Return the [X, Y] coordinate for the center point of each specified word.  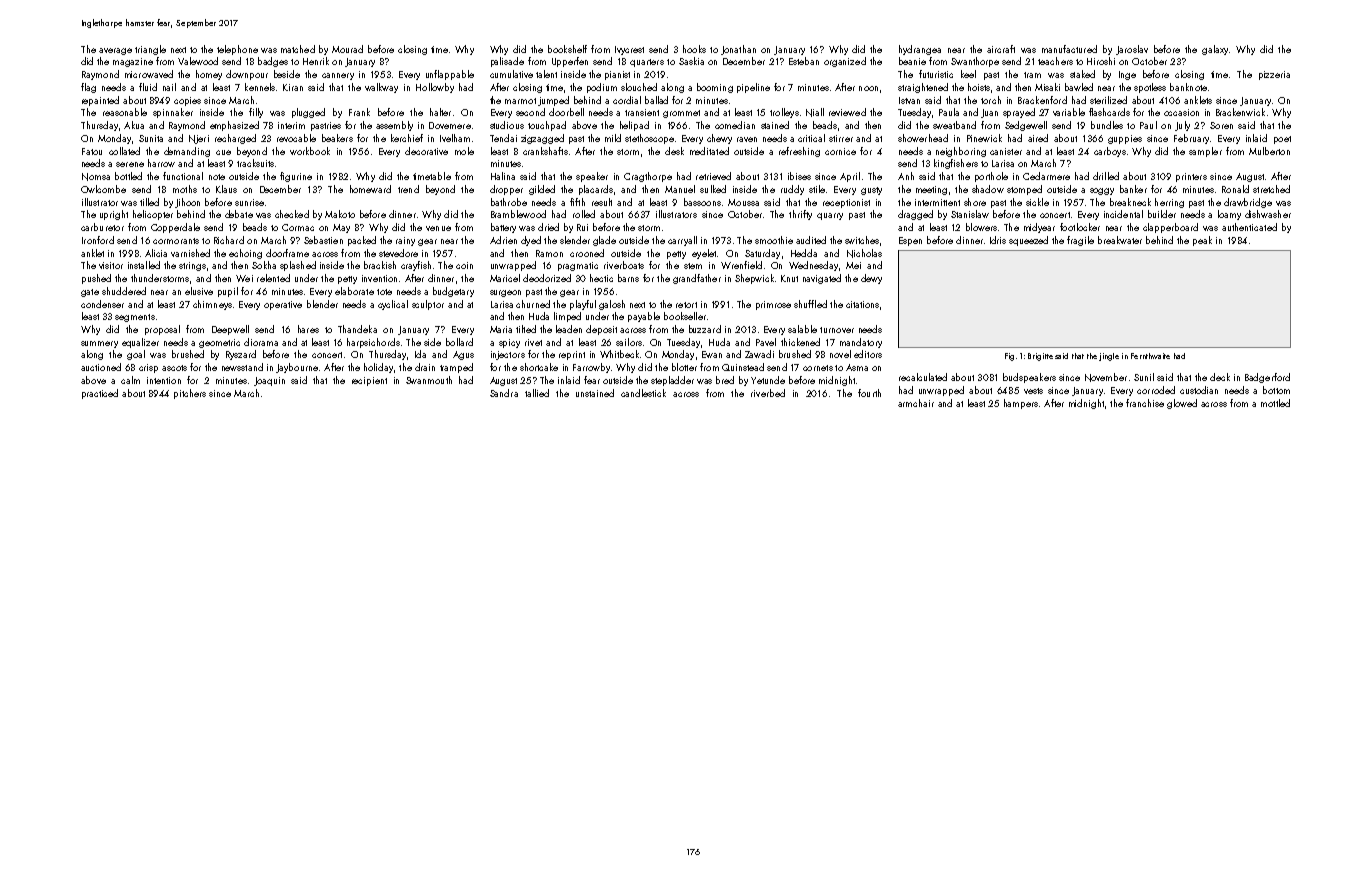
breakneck [1130, 202]
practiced [100, 394]
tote [384, 292]
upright [114, 215]
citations [862, 304]
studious [507, 125]
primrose [773, 305]
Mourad [347, 49]
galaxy [1215, 50]
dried [548, 227]
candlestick [643, 393]
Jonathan [738, 50]
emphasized [234, 126]
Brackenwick [1240, 112]
